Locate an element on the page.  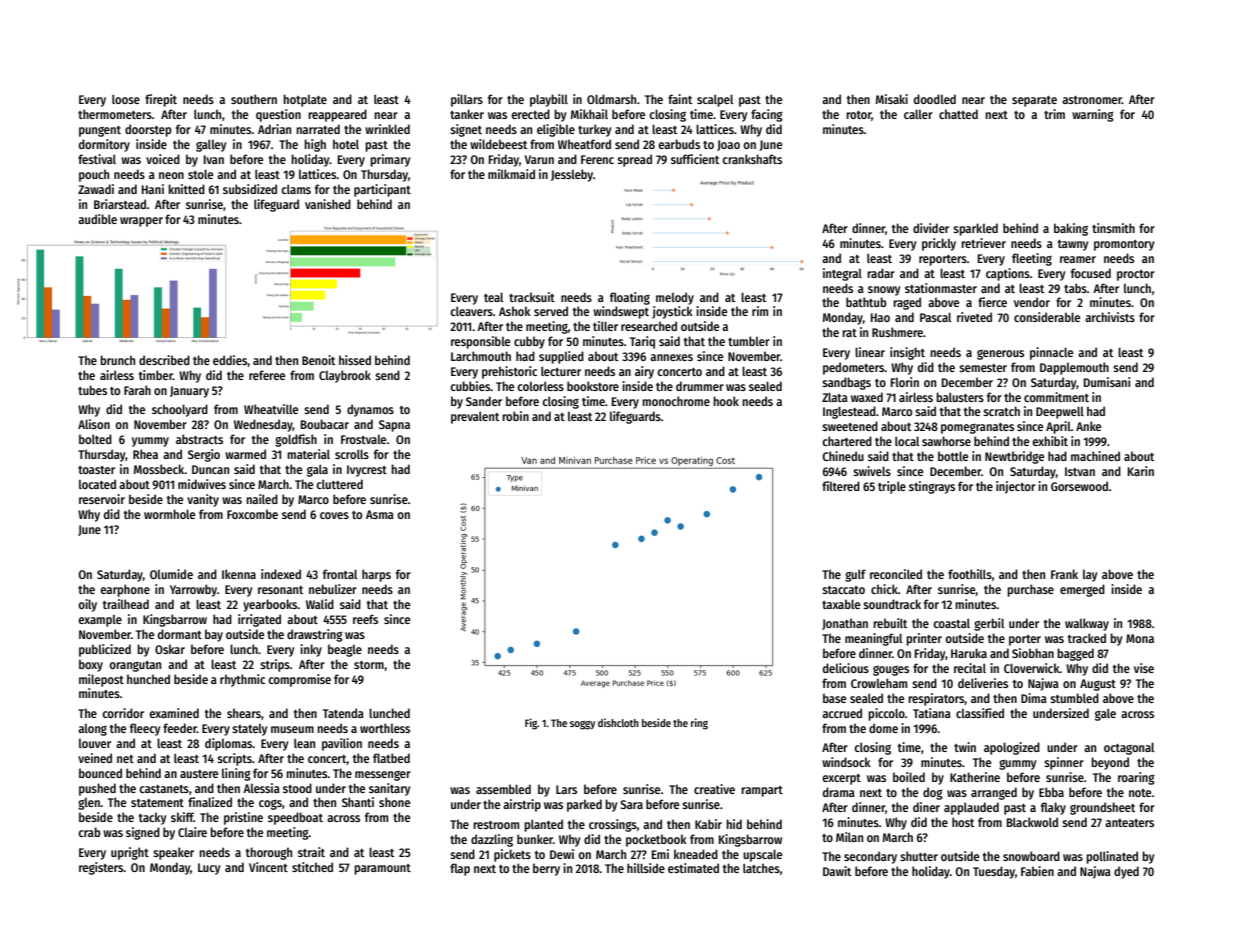
southern is located at coordinates (254, 99).
